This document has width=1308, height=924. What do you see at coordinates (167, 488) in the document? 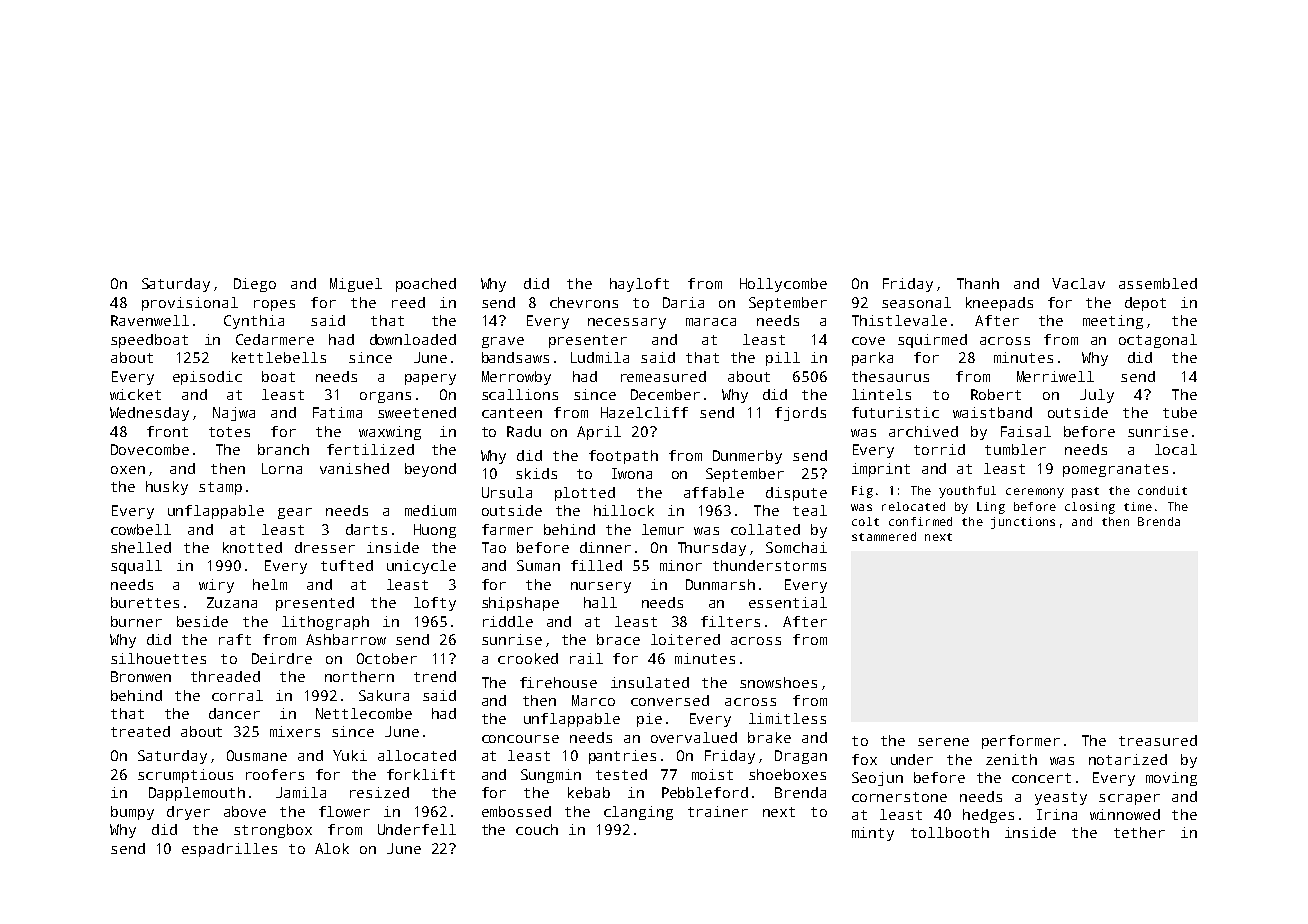
I see `husky` at bounding box center [167, 488].
